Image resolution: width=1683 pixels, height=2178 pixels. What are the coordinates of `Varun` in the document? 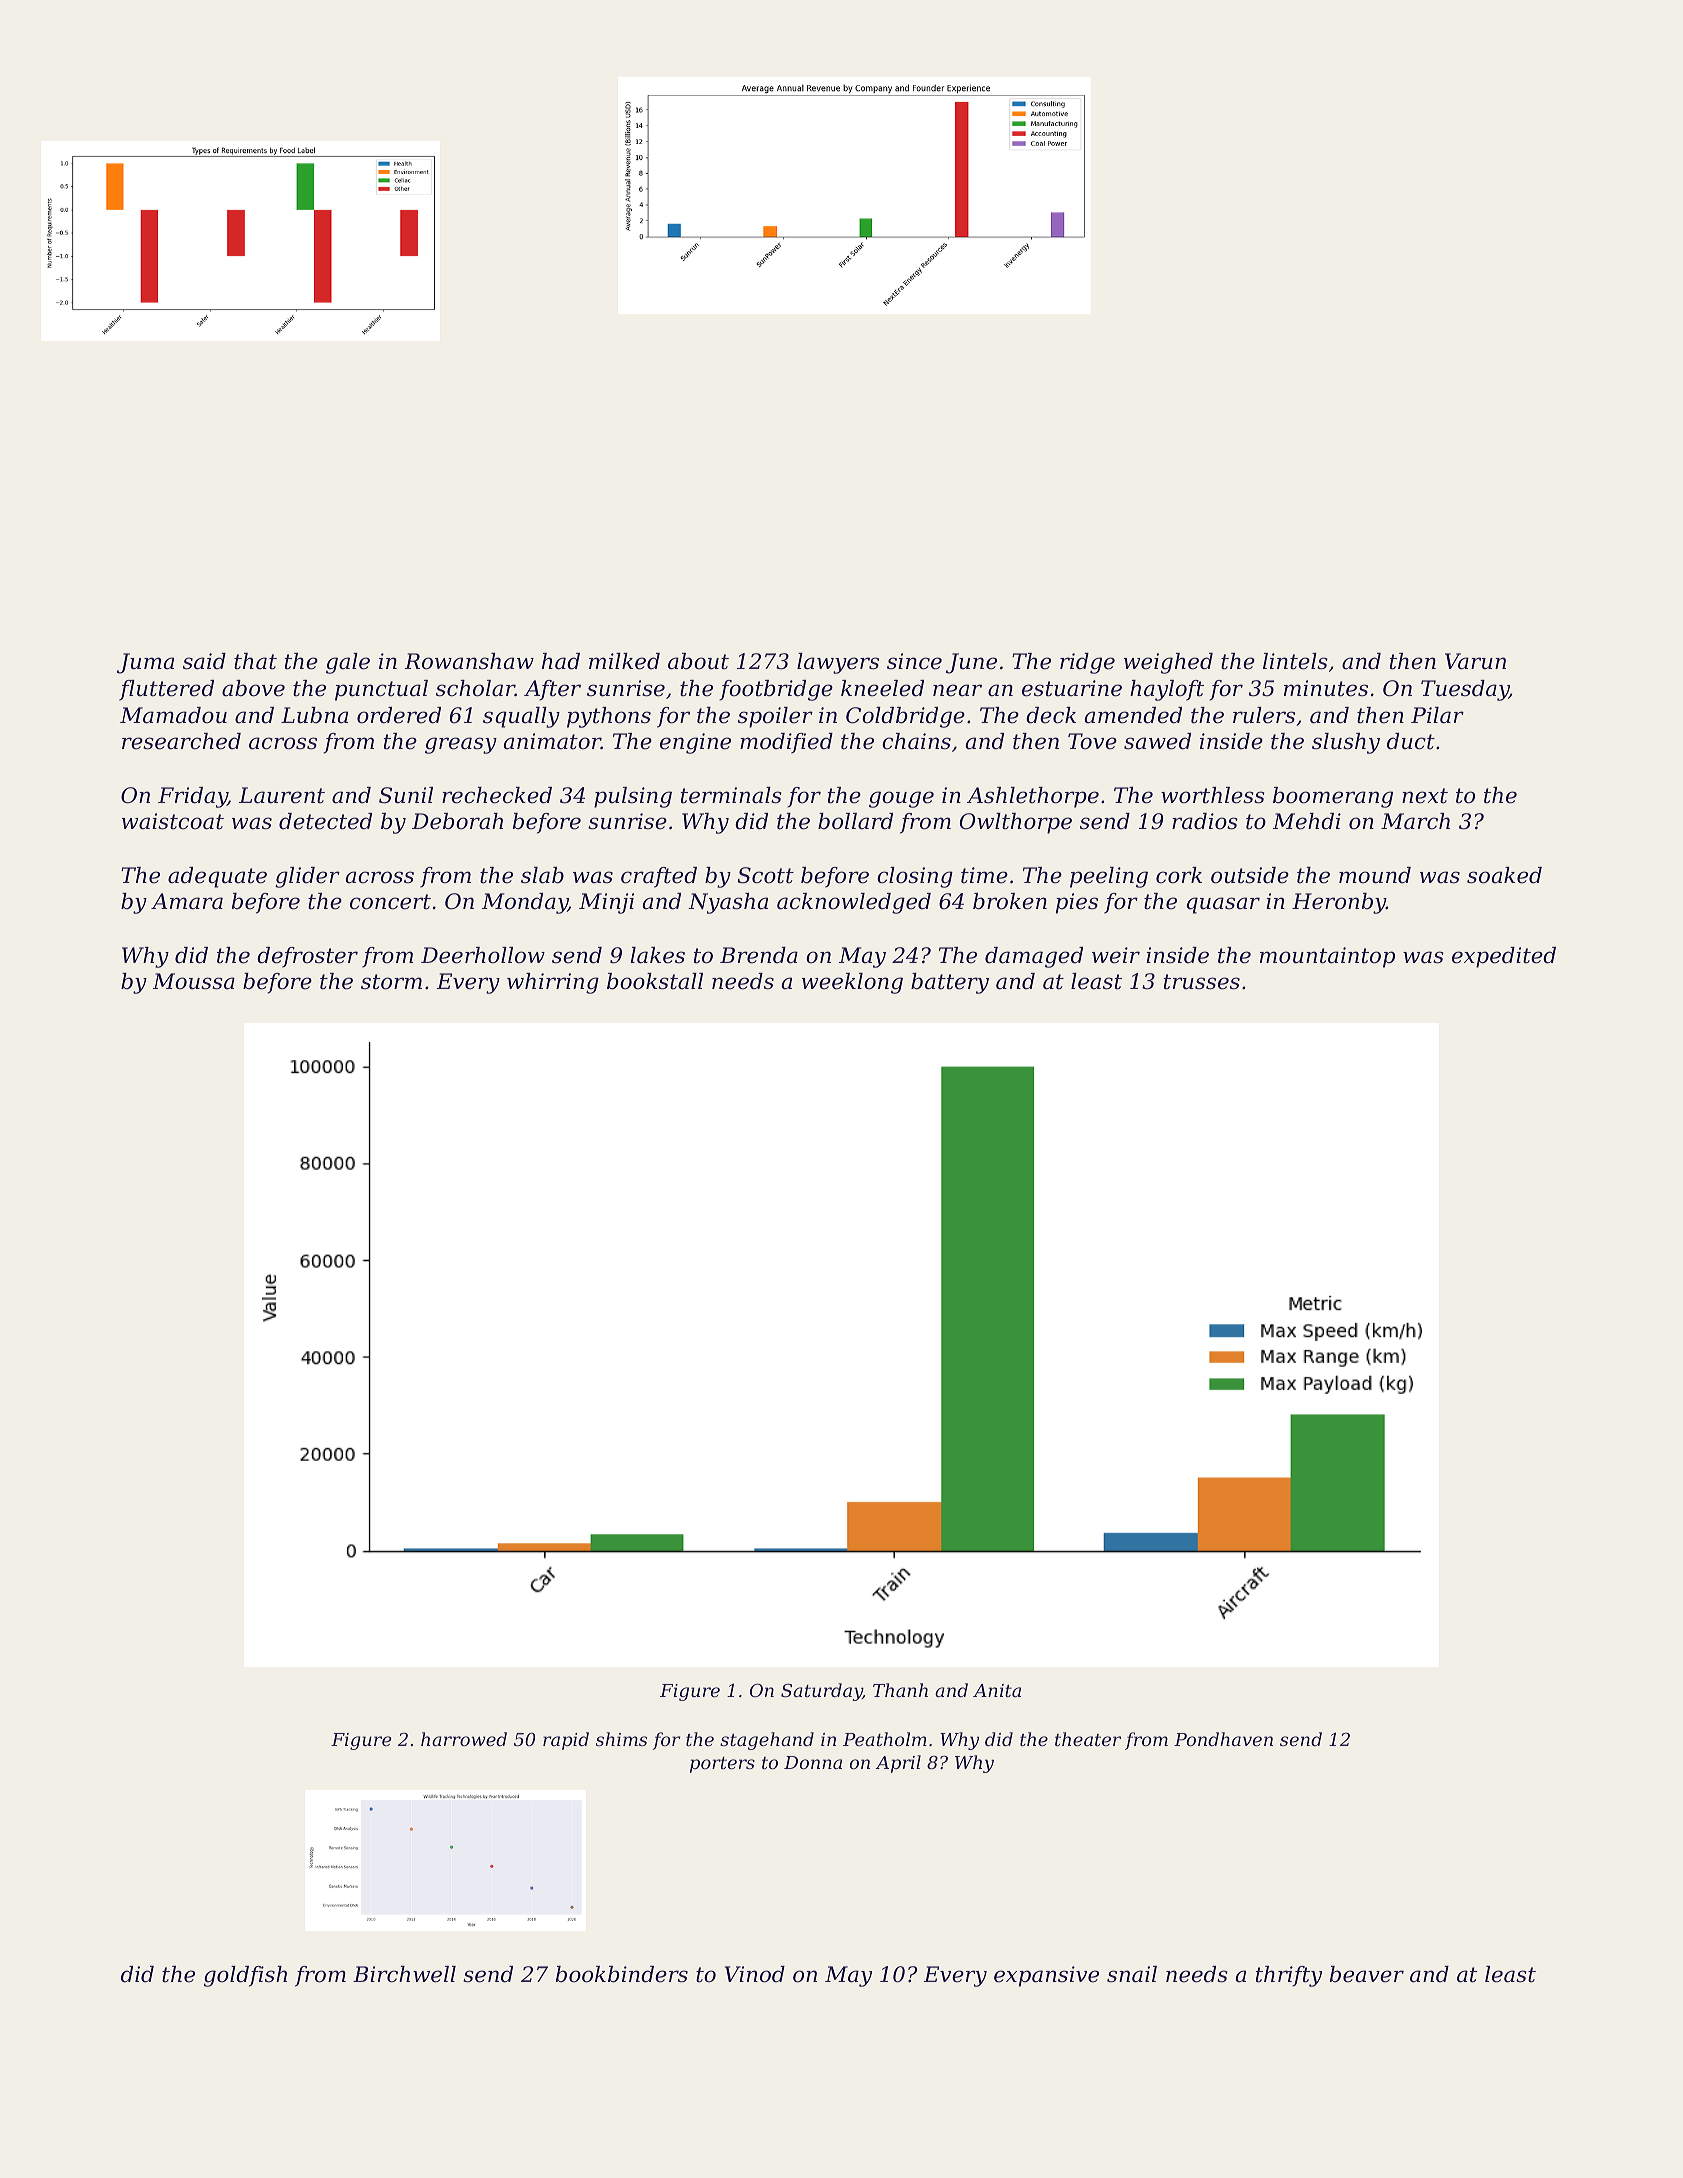 It's located at (1475, 661).
